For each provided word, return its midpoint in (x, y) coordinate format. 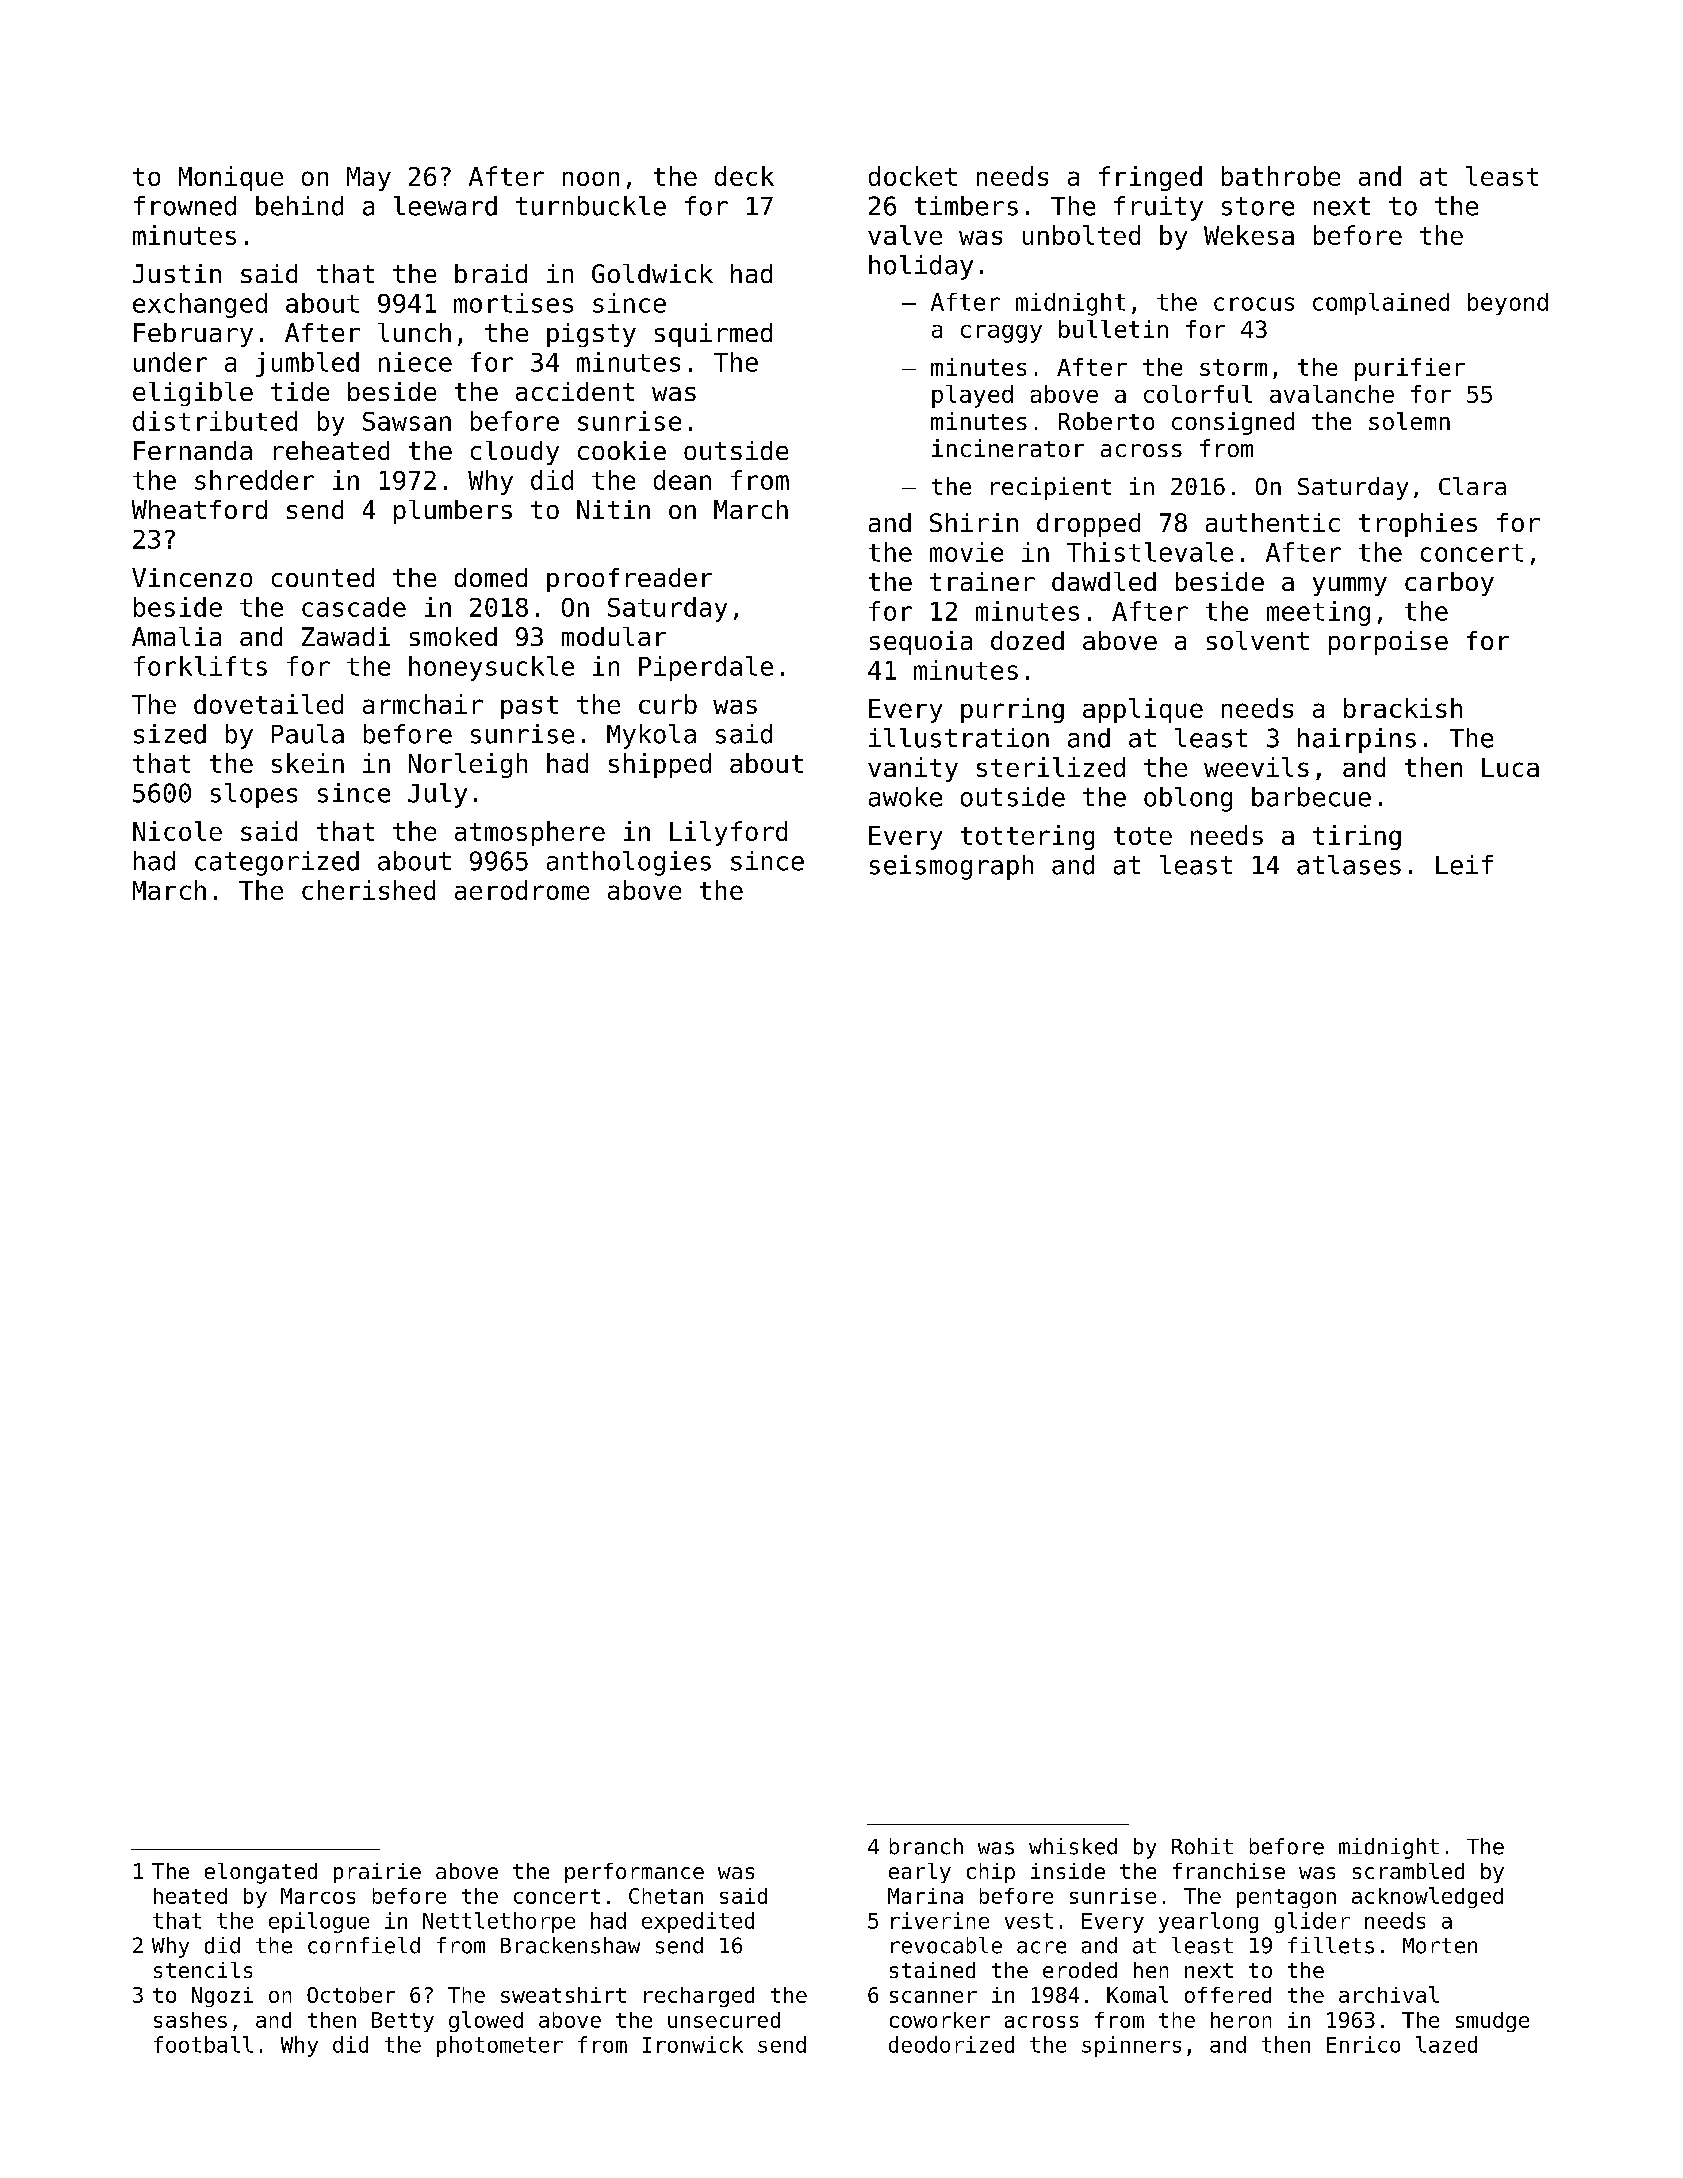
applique (1143, 710)
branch (926, 1846)
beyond (1508, 304)
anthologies (629, 863)
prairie (377, 1873)
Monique (231, 178)
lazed (1446, 2044)
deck (744, 176)
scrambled (1408, 1871)
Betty (403, 2022)
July (437, 795)
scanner (933, 1997)
